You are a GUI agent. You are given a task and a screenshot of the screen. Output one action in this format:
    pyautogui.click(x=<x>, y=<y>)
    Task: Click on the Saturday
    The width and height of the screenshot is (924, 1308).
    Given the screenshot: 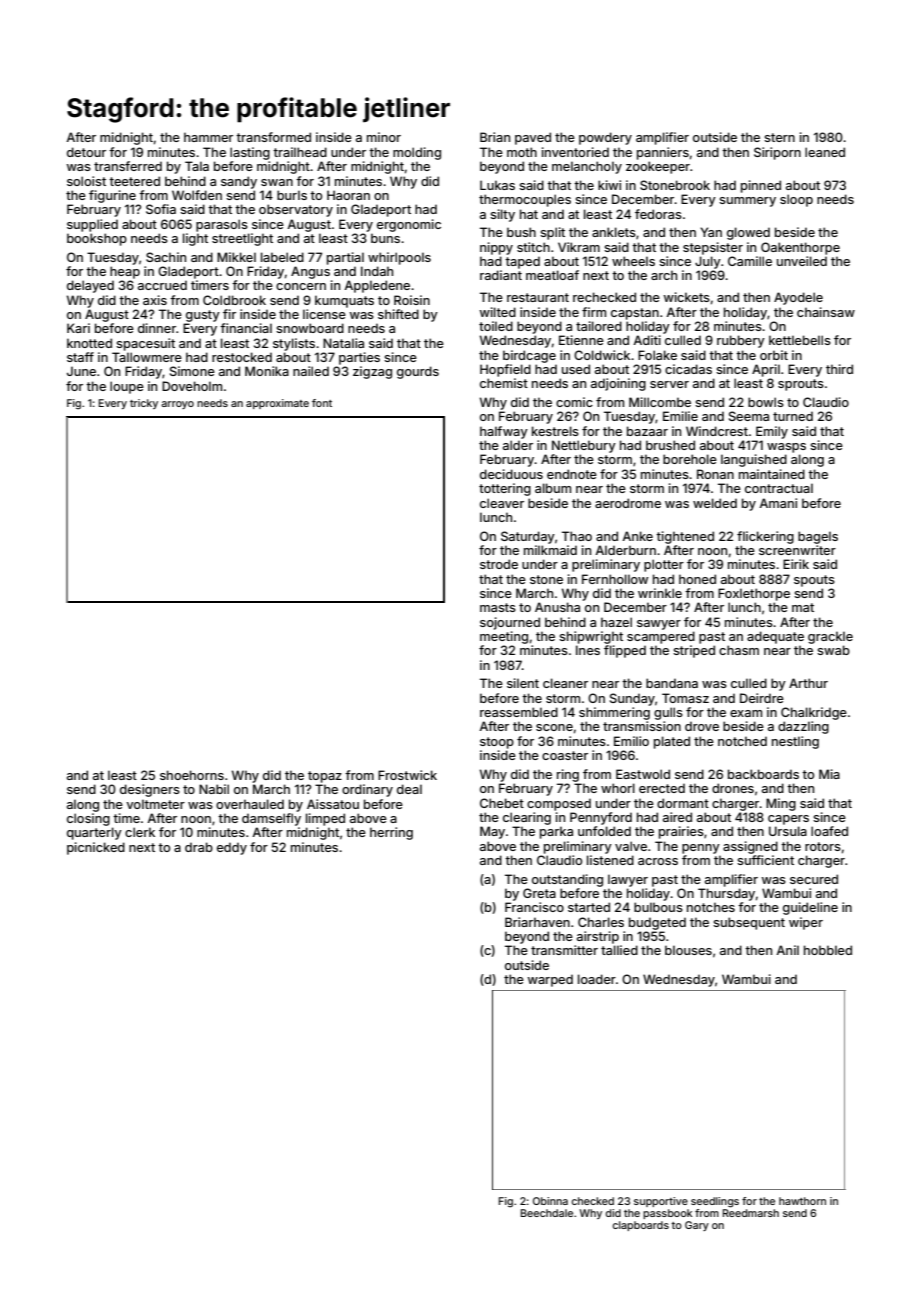 What is the action you would take?
    pyautogui.click(x=528, y=537)
